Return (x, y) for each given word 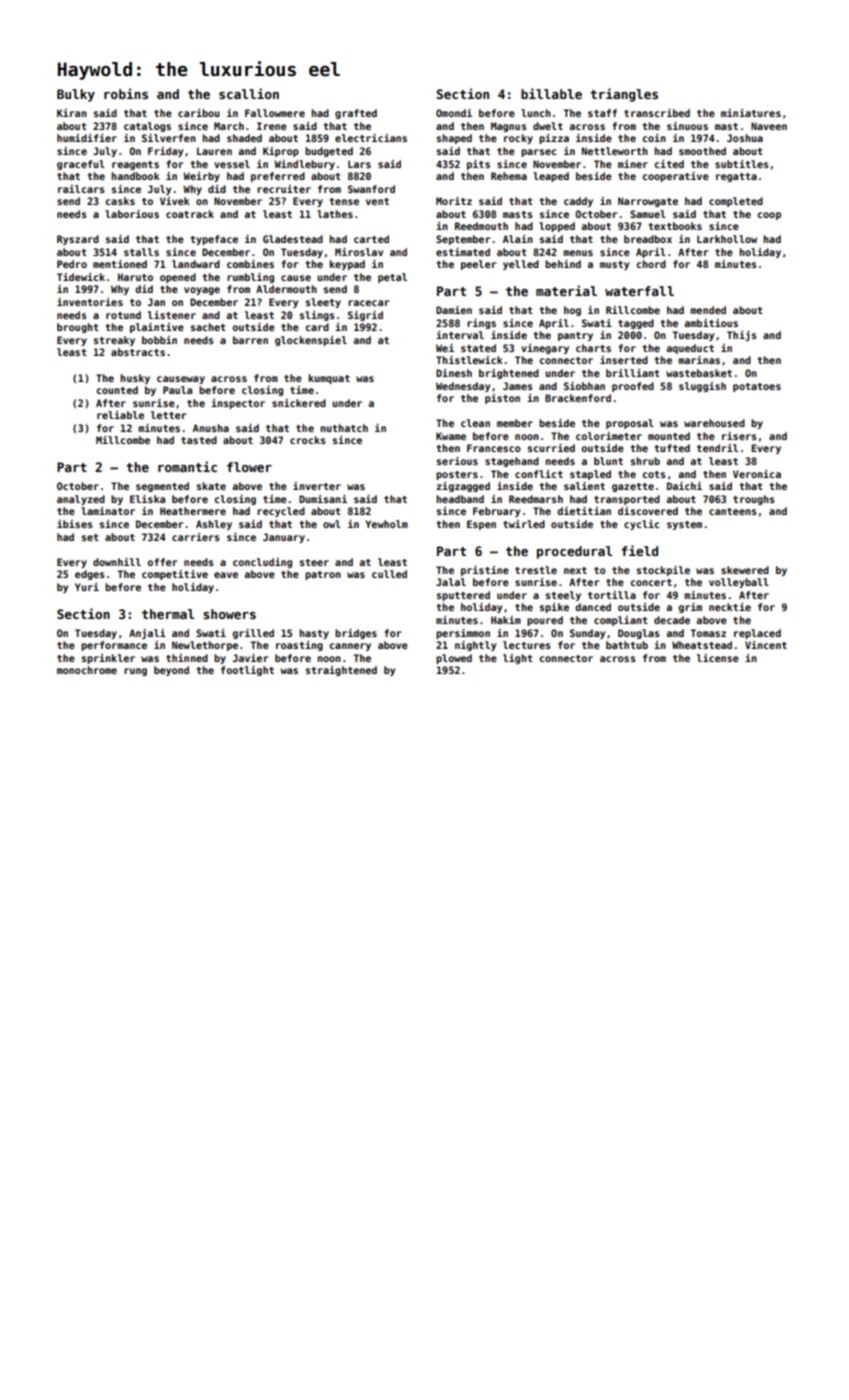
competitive (175, 575)
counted (117, 390)
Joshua (745, 138)
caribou (199, 113)
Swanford (371, 189)
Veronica (757, 474)
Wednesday (463, 387)
